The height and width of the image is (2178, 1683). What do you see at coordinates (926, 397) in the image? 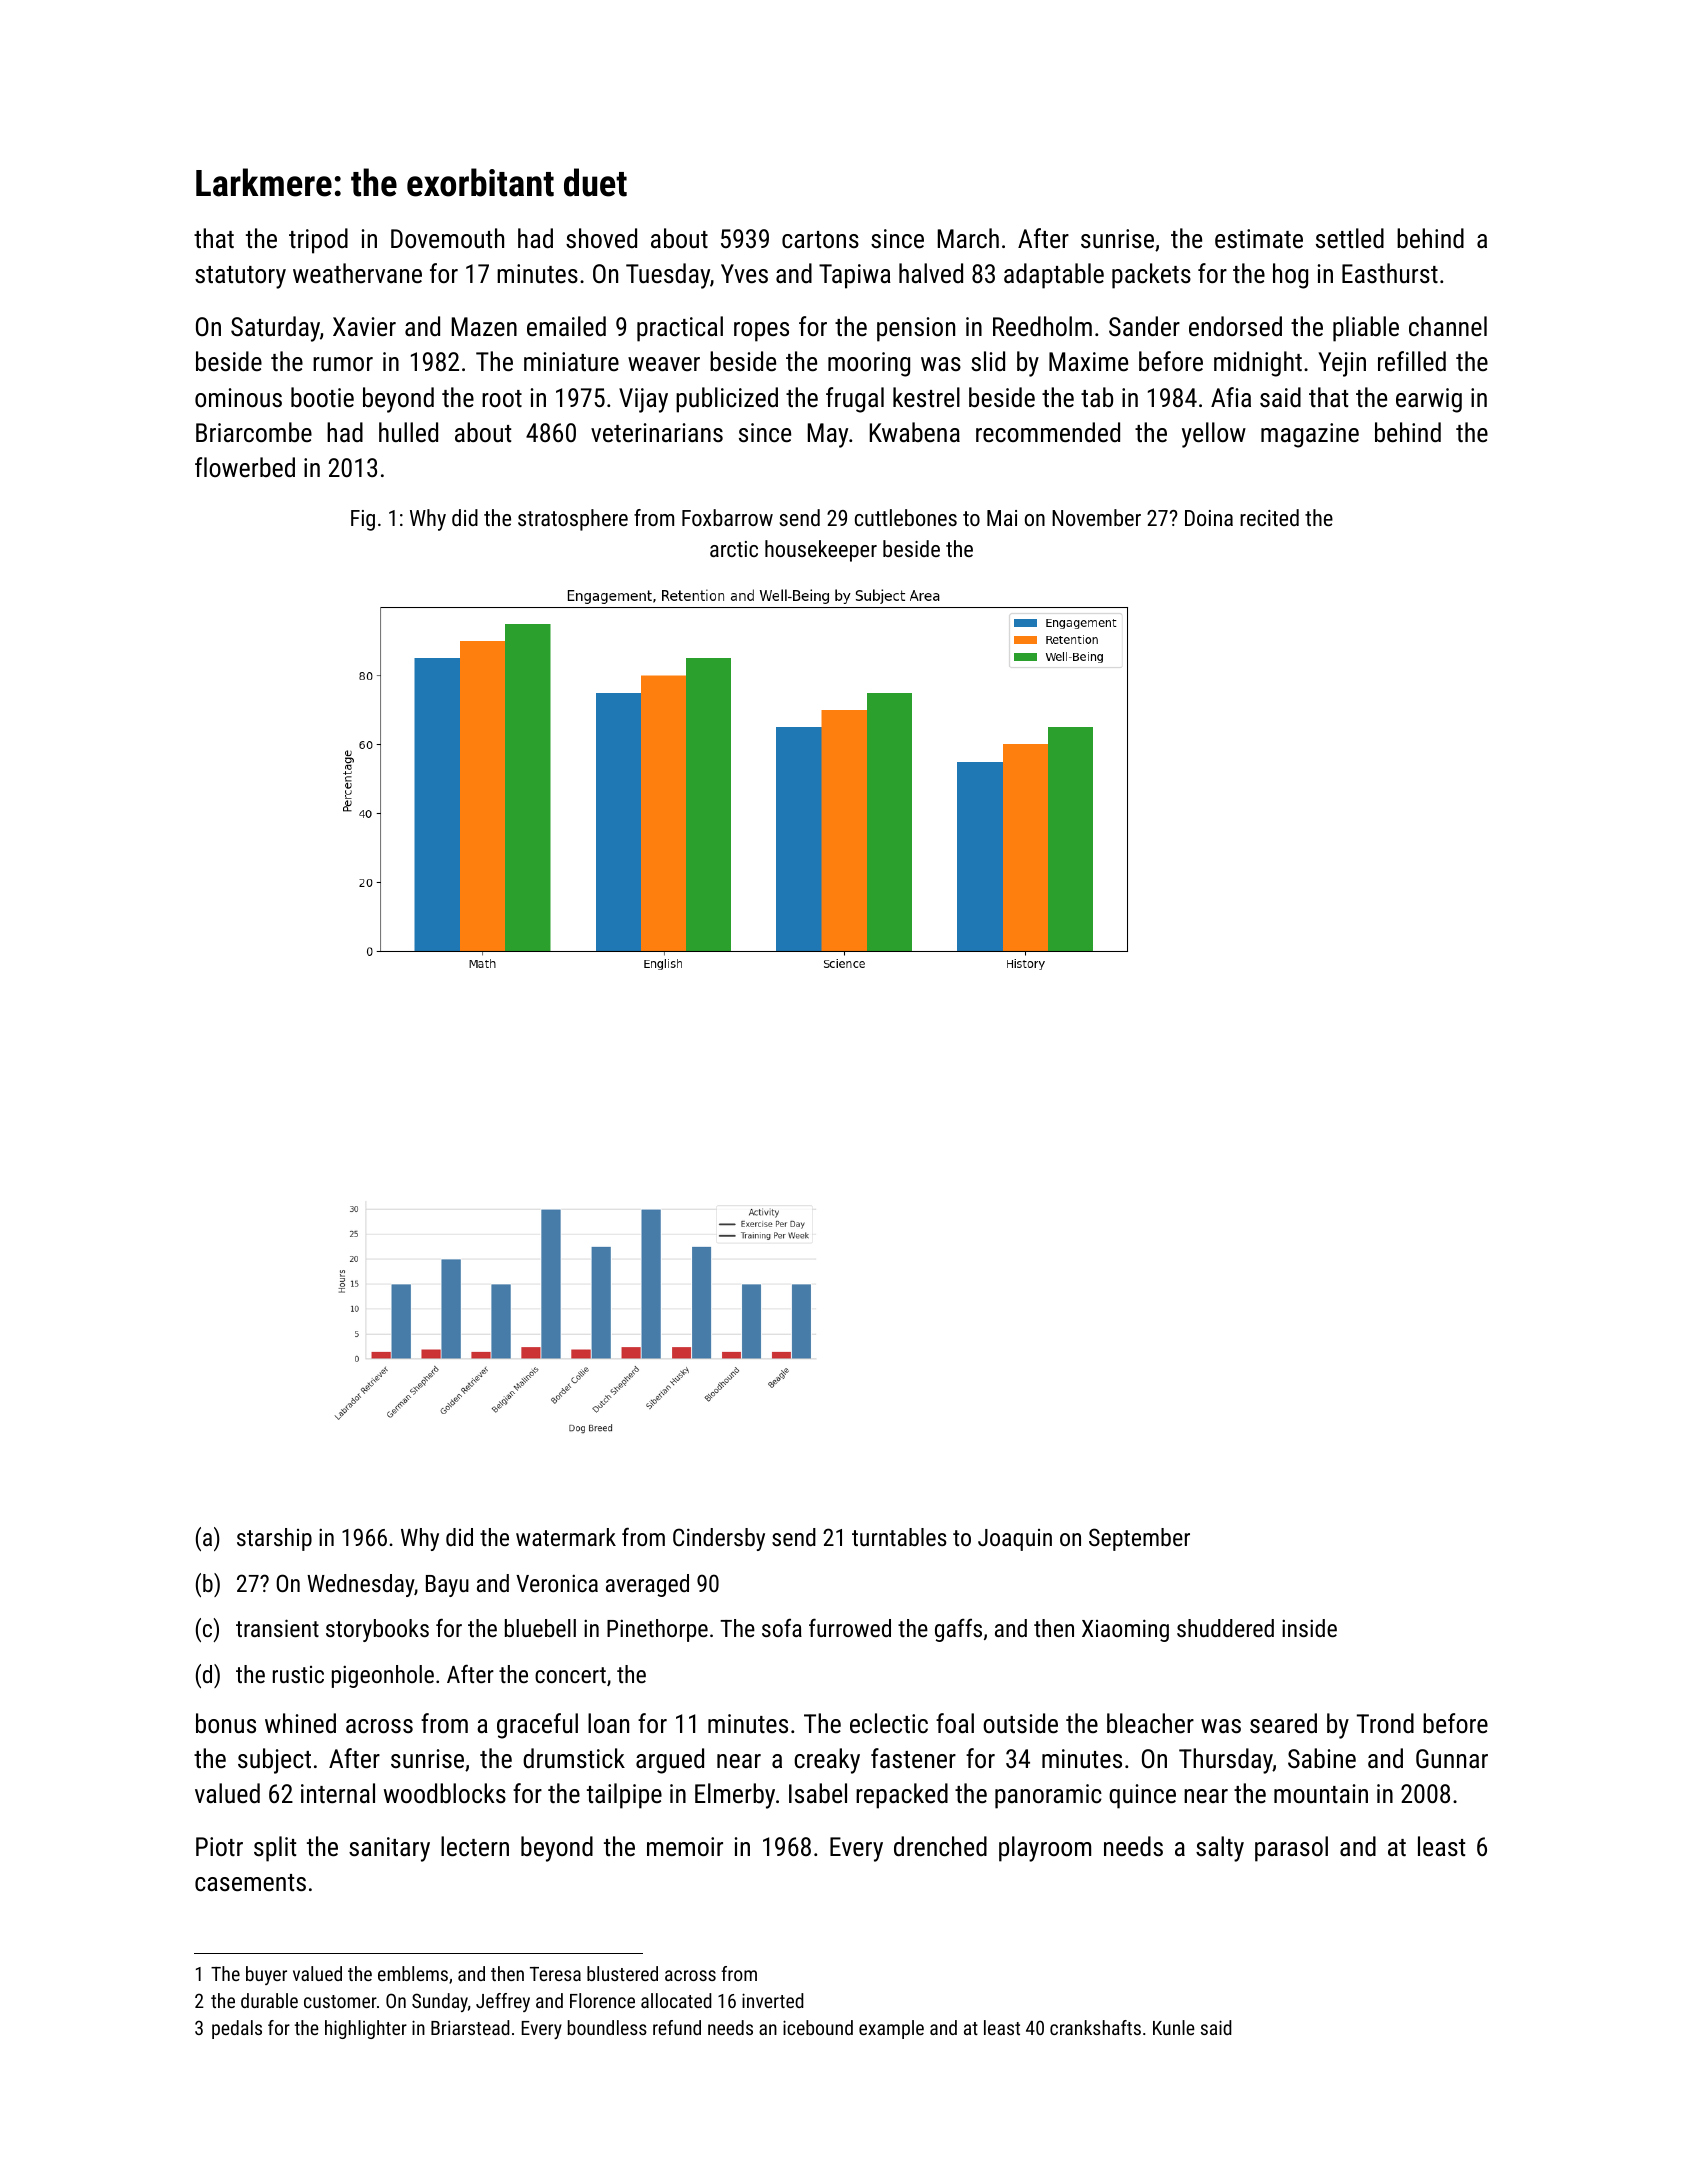
I see `kestrel` at bounding box center [926, 397].
